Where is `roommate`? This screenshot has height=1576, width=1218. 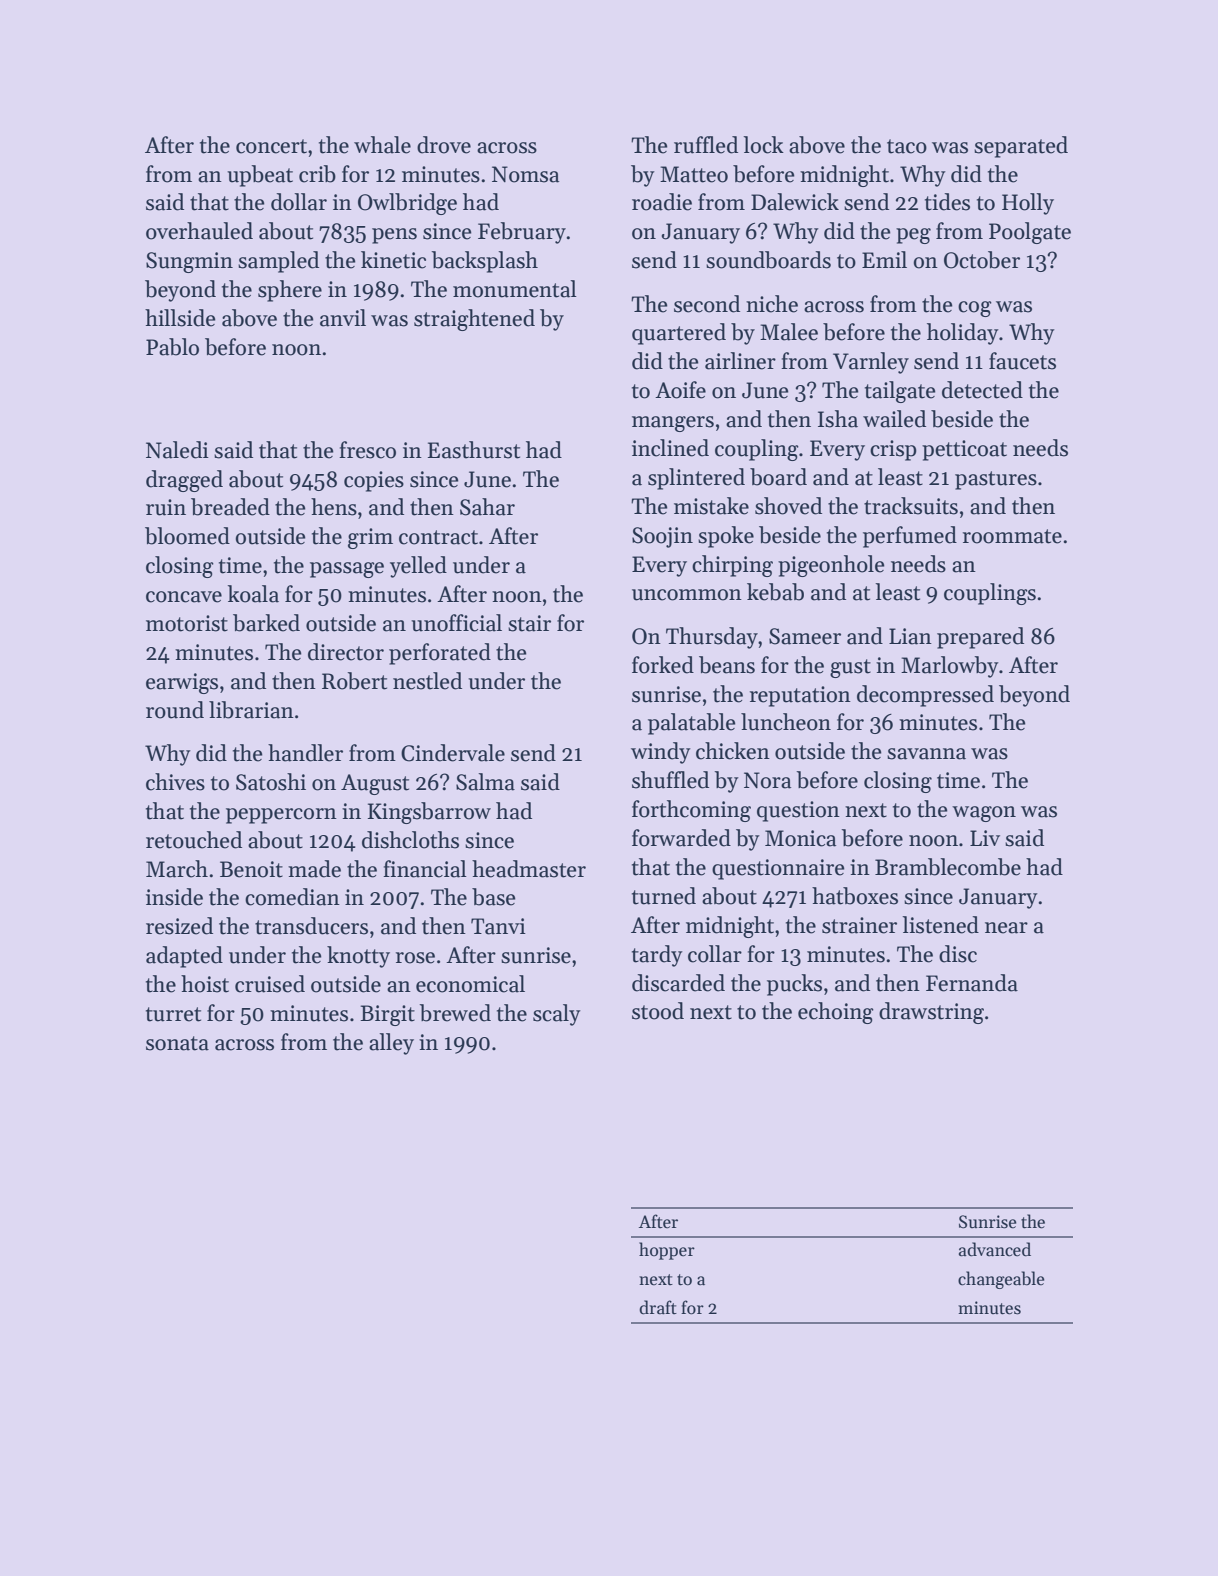 roommate is located at coordinates (1012, 536).
